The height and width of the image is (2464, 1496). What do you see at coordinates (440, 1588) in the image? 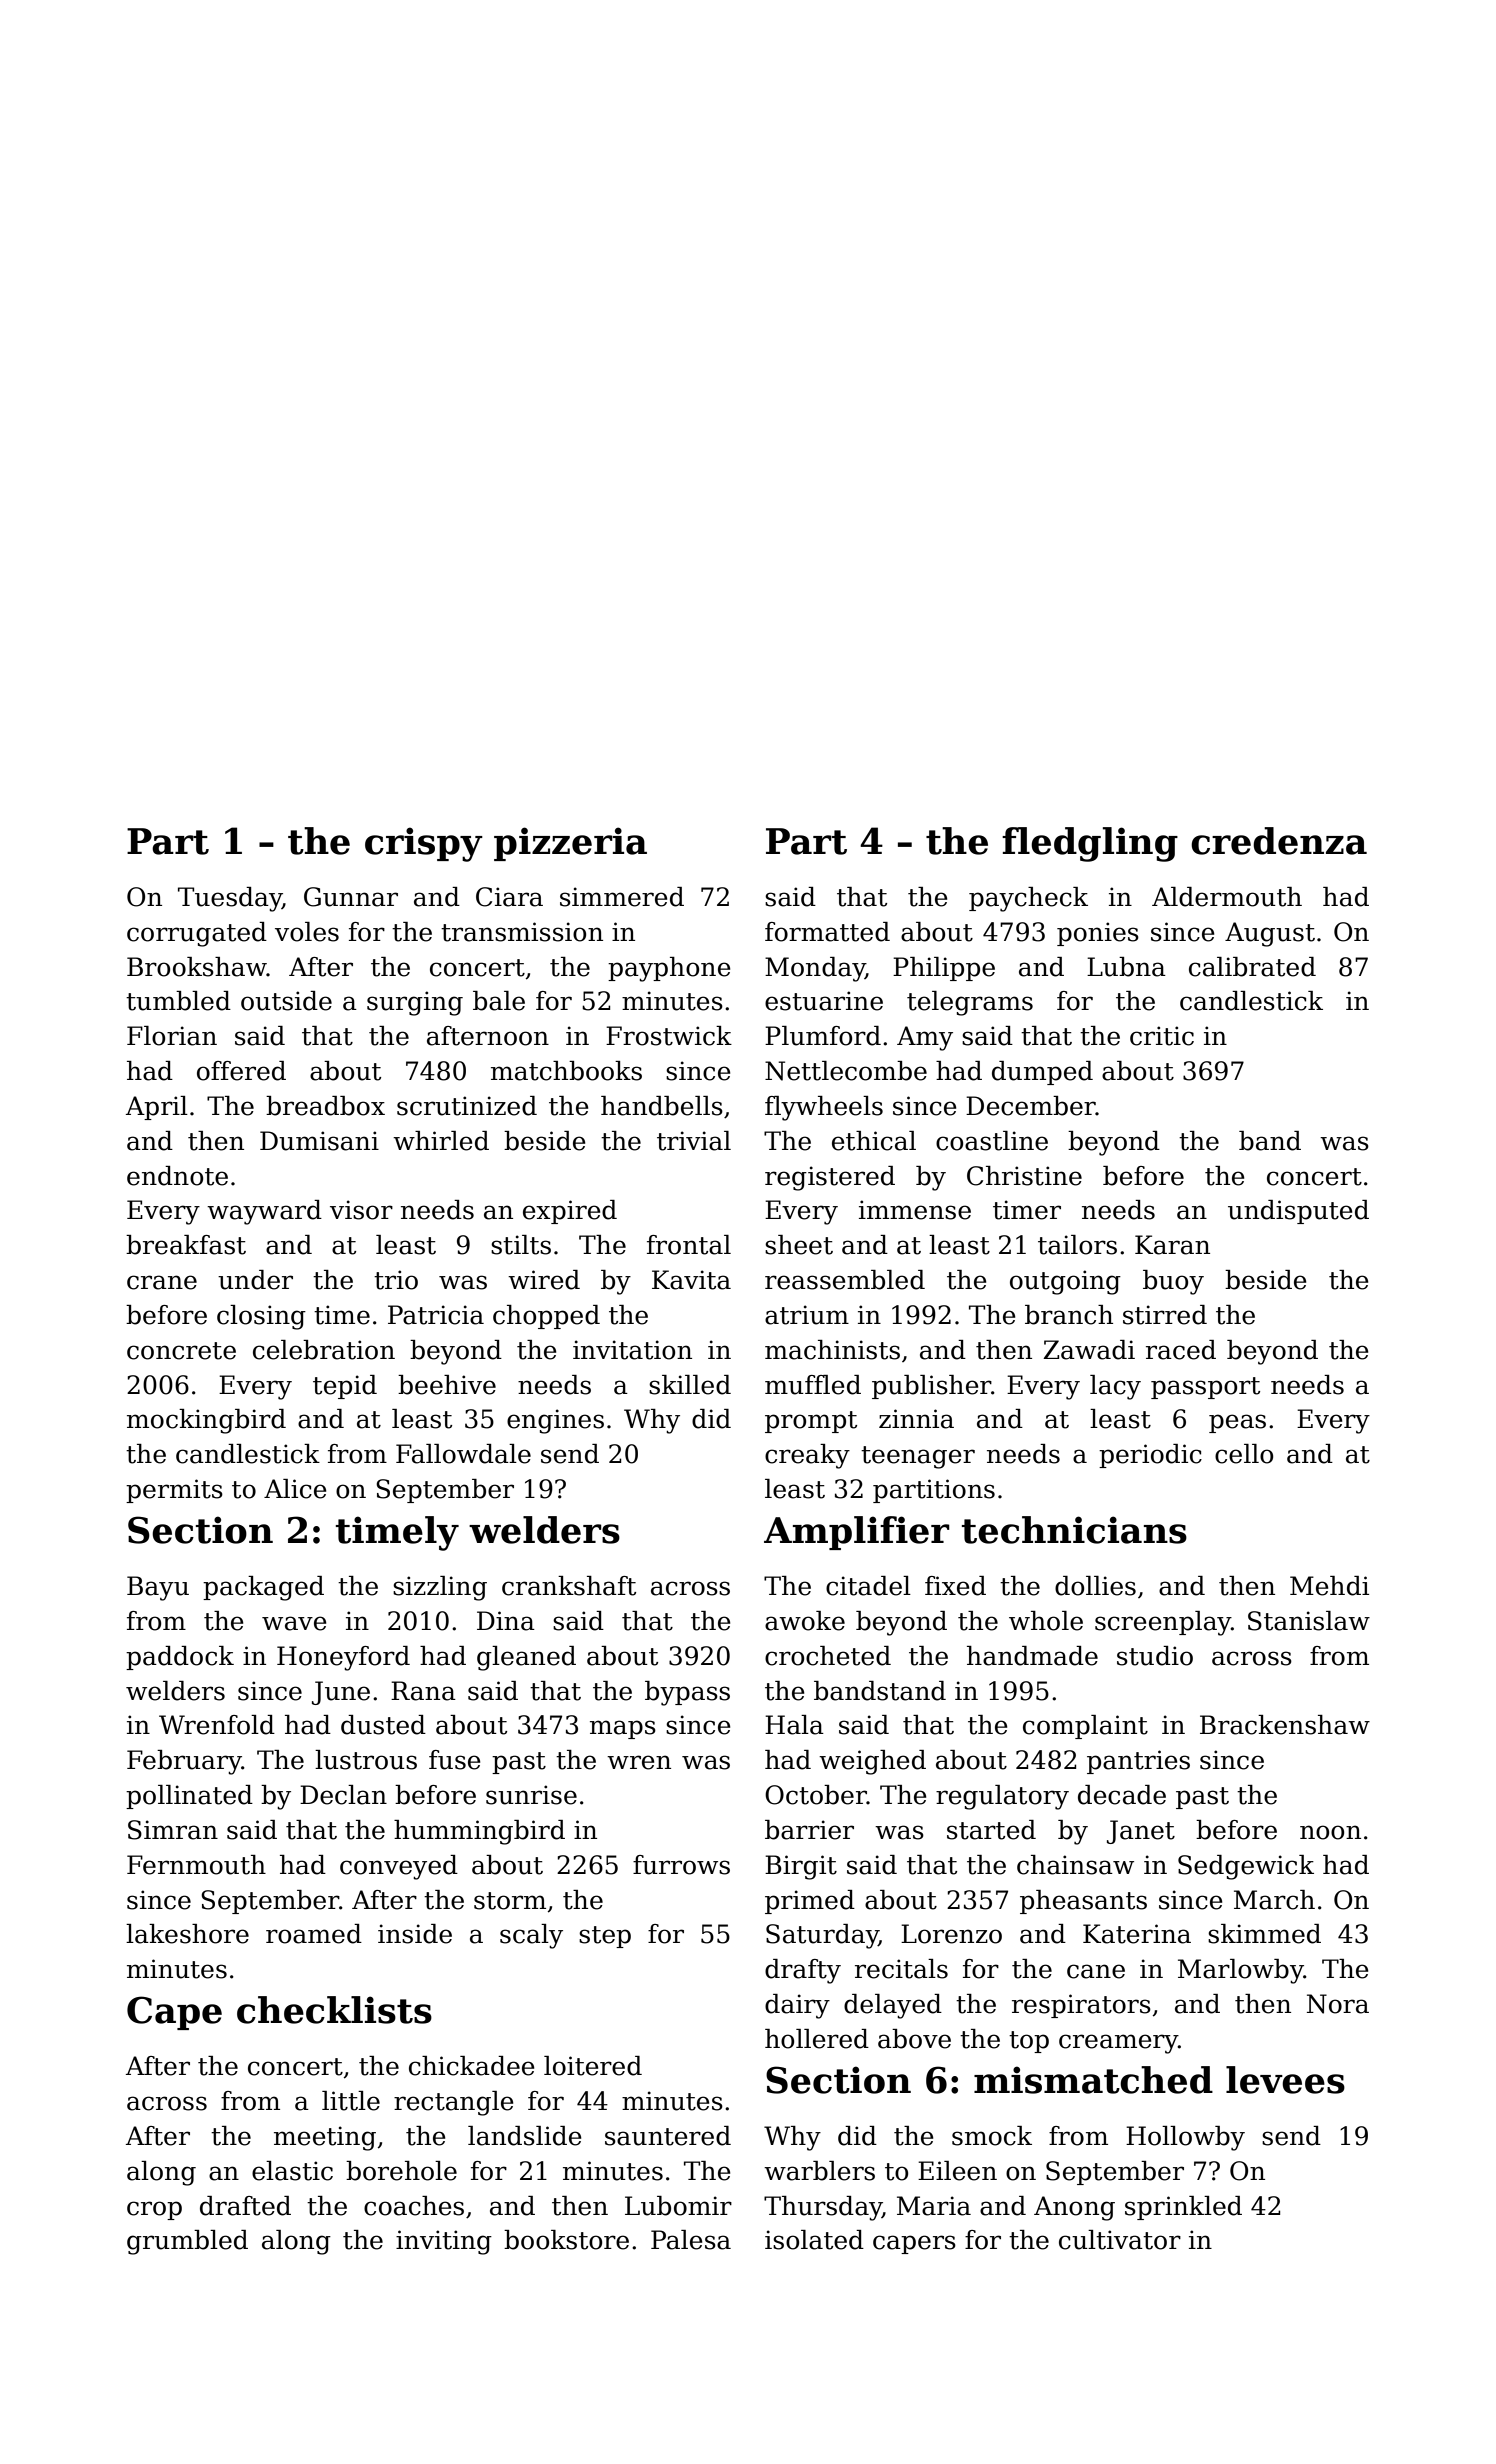
I see `sizzling` at bounding box center [440, 1588].
